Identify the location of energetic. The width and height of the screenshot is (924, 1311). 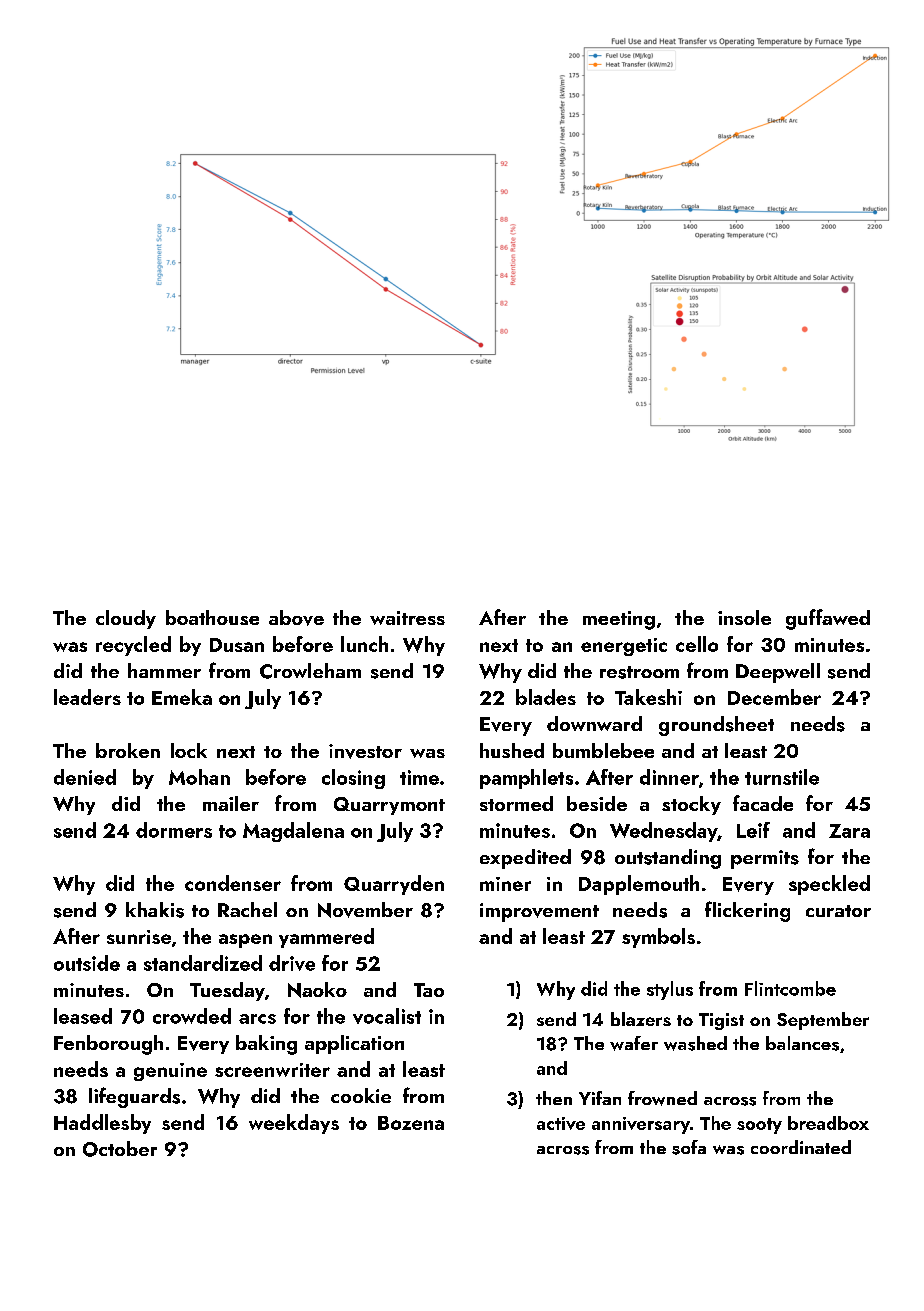
(624, 647).
